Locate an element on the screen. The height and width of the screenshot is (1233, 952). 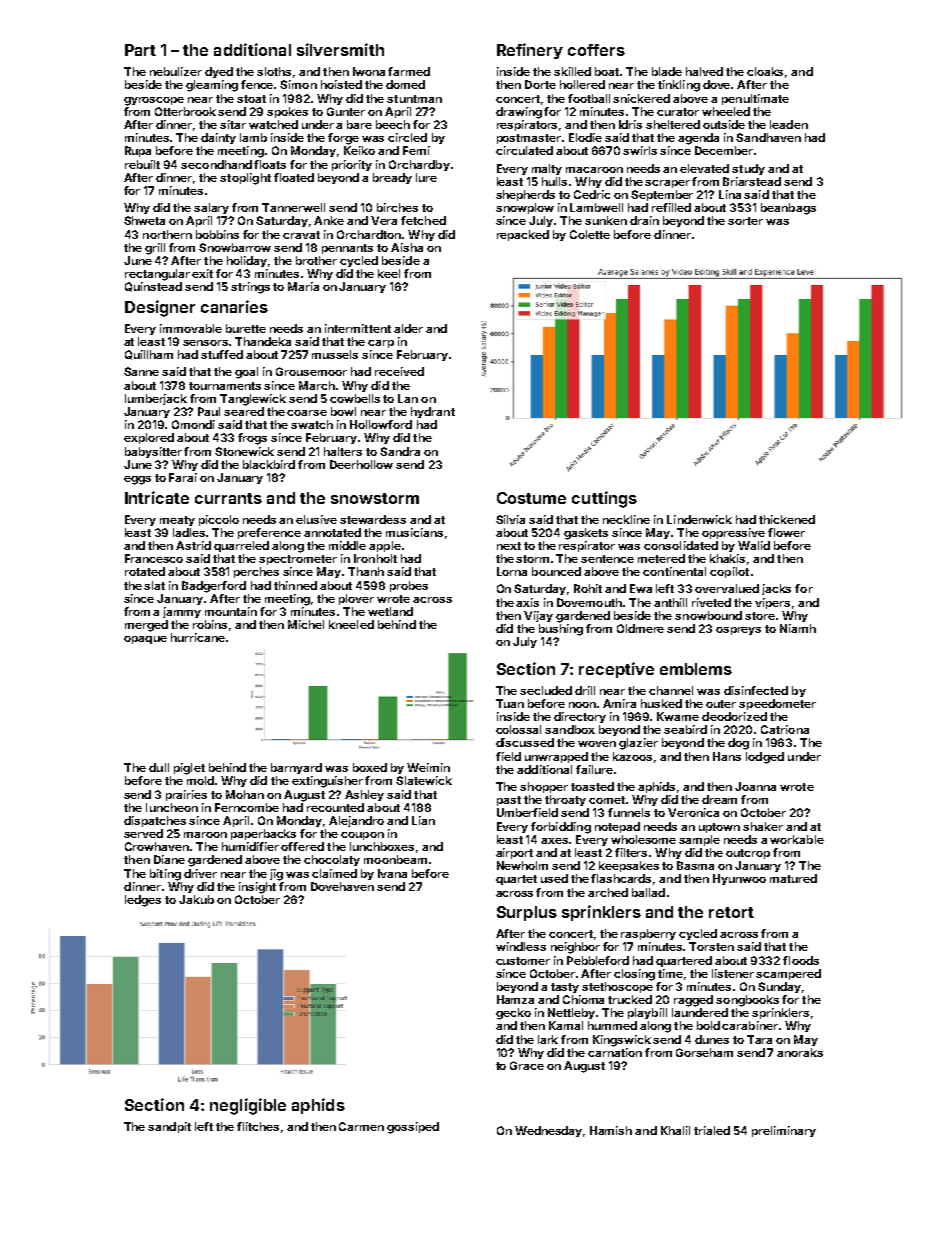
penultimate is located at coordinates (755, 99).
